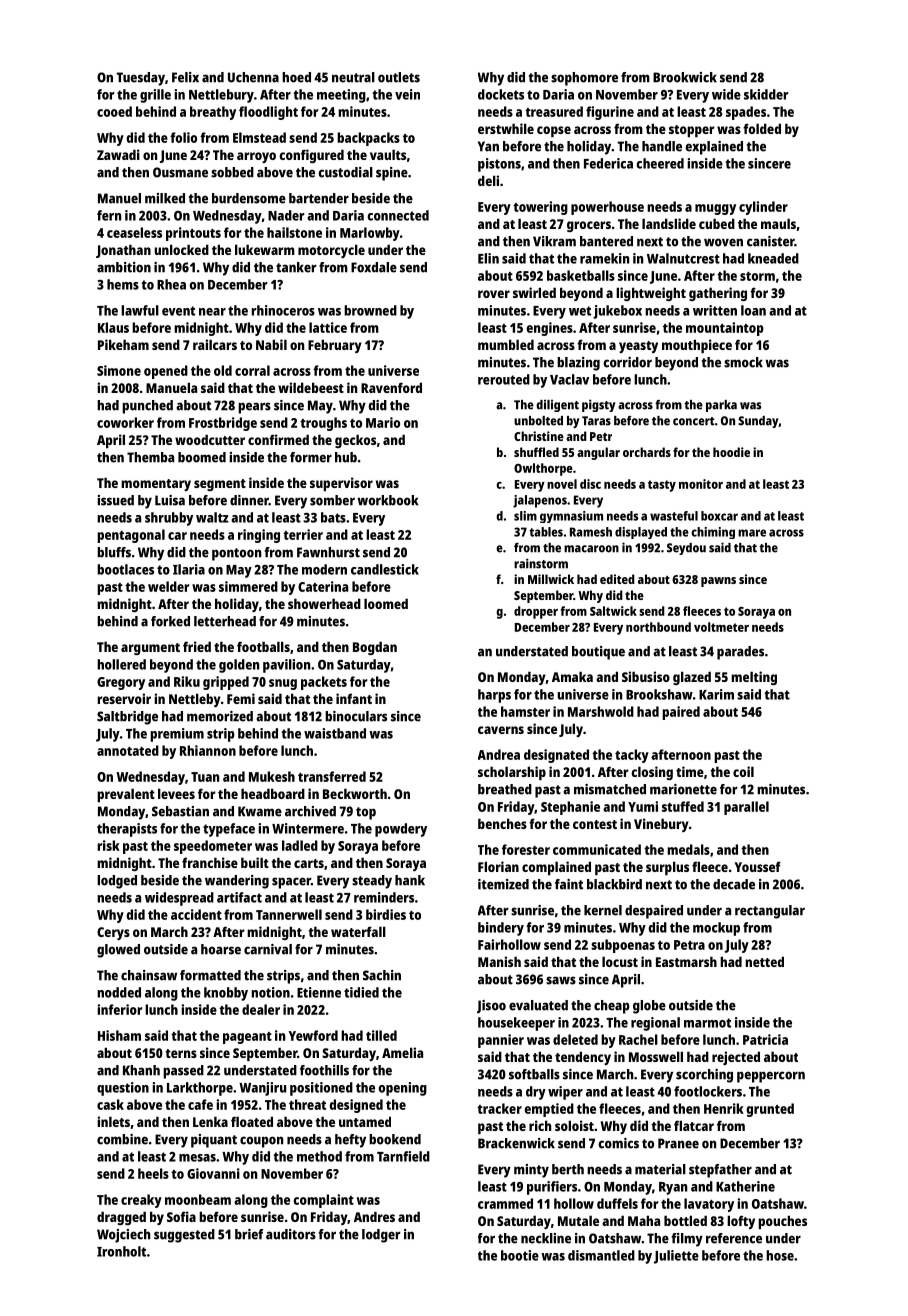 This screenshot has height=1316, width=908. I want to click on harps, so click(494, 696).
